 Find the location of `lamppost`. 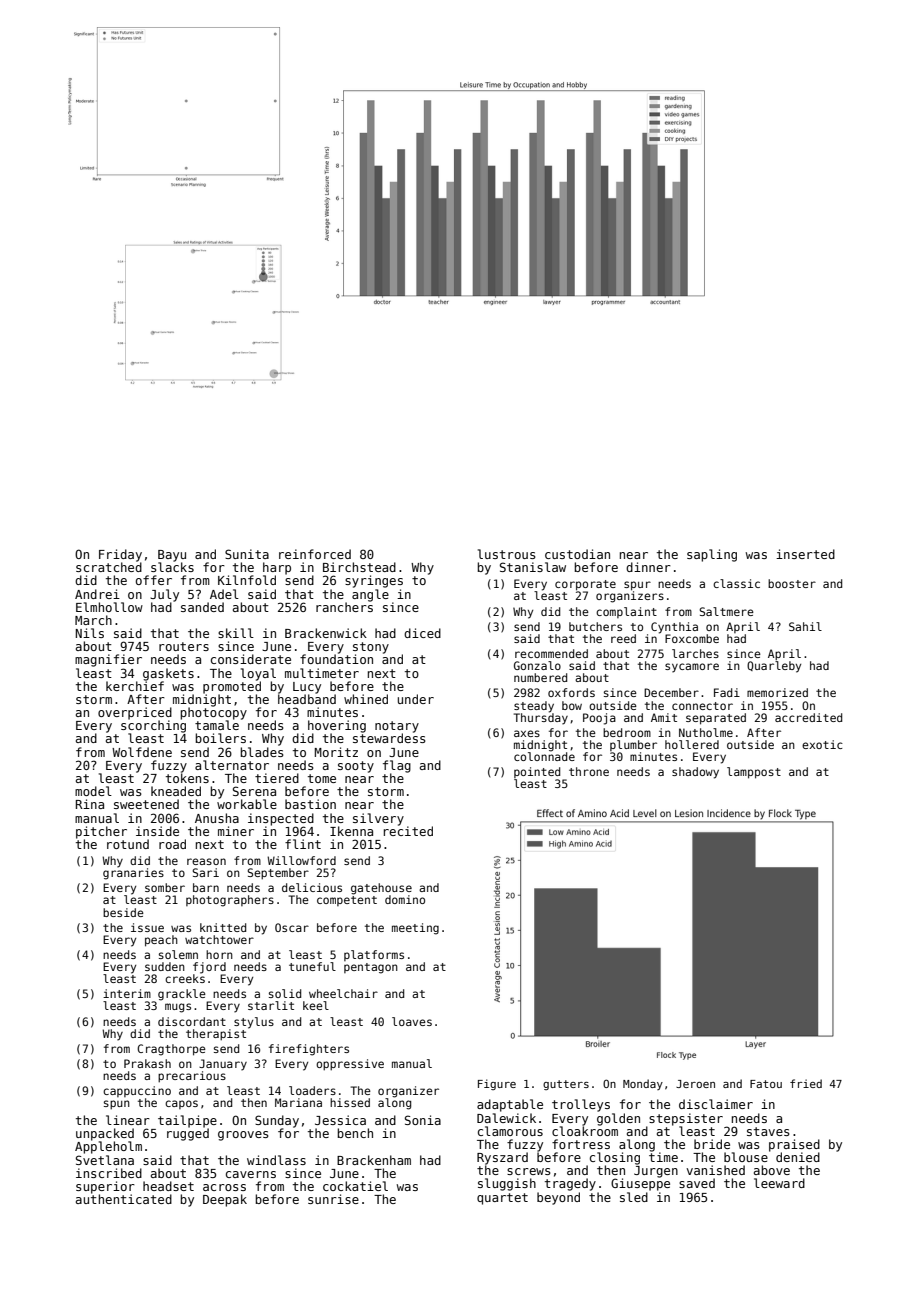

lamppost is located at coordinates (754, 773).
